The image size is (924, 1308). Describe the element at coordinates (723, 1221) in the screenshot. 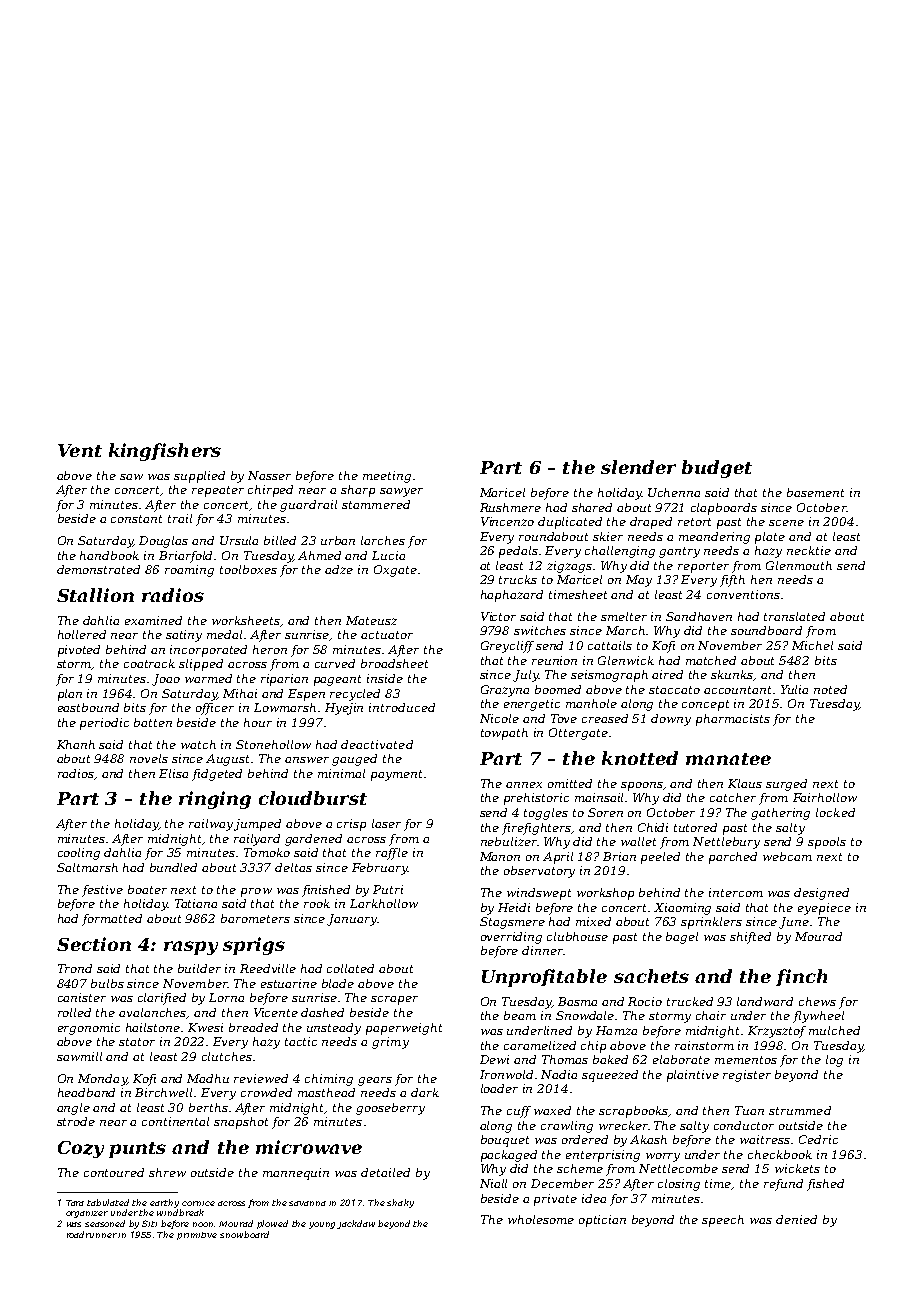

I see `speech` at that location.
